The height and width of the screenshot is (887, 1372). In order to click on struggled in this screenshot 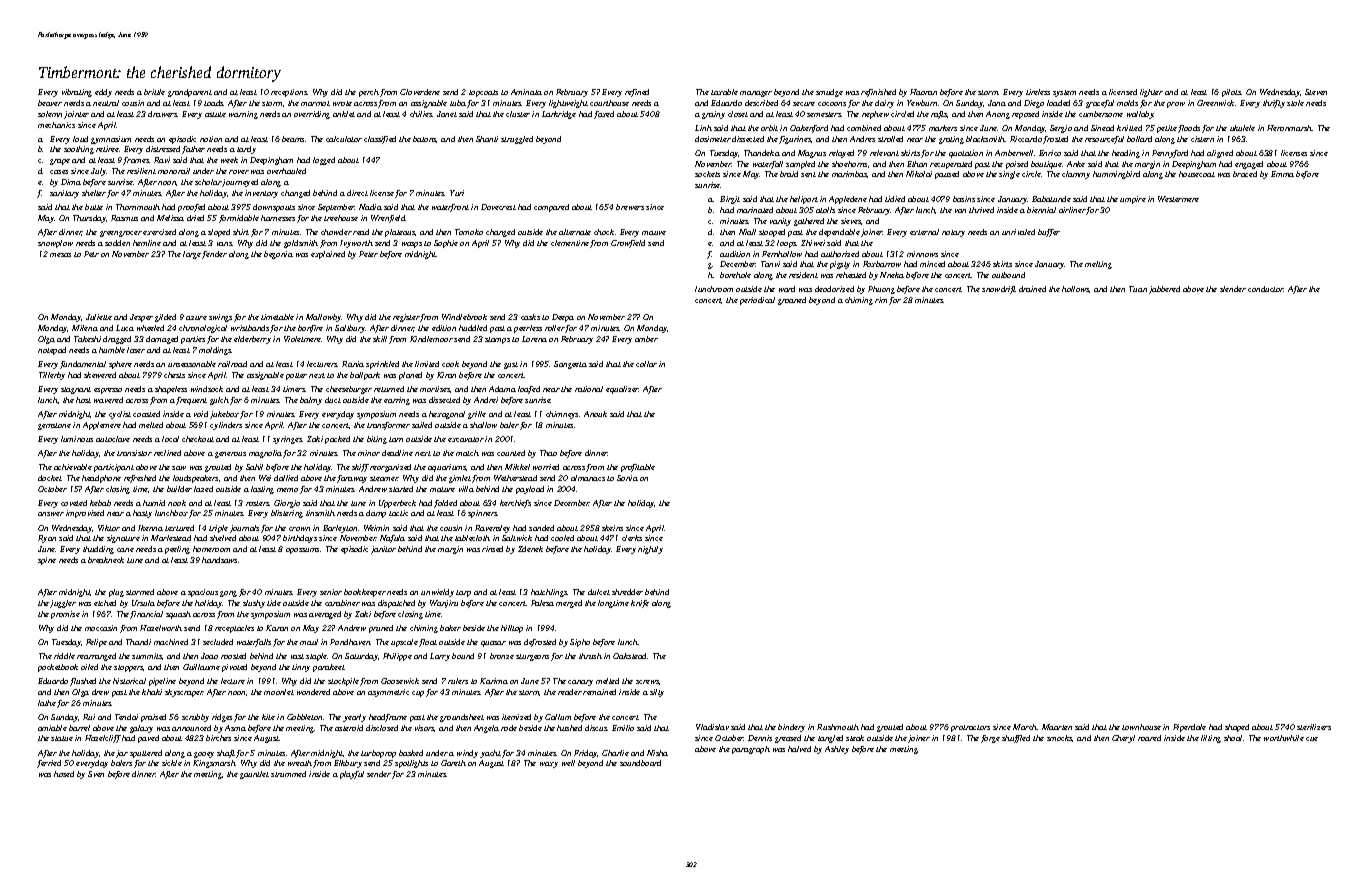, I will do `click(517, 140)`.
